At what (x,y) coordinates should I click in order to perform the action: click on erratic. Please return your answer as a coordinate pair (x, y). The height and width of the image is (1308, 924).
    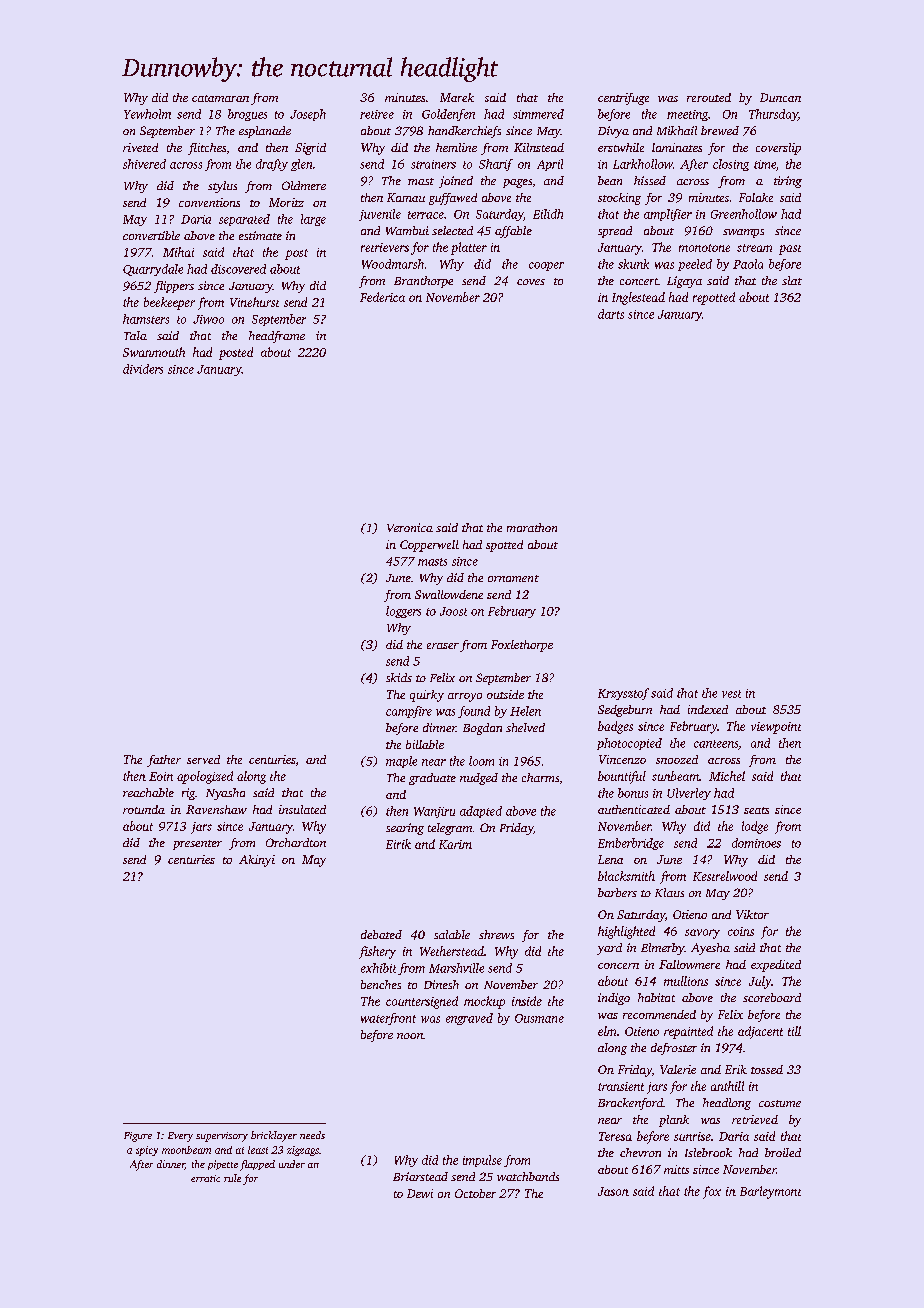
    Looking at the image, I should click on (205, 1178).
